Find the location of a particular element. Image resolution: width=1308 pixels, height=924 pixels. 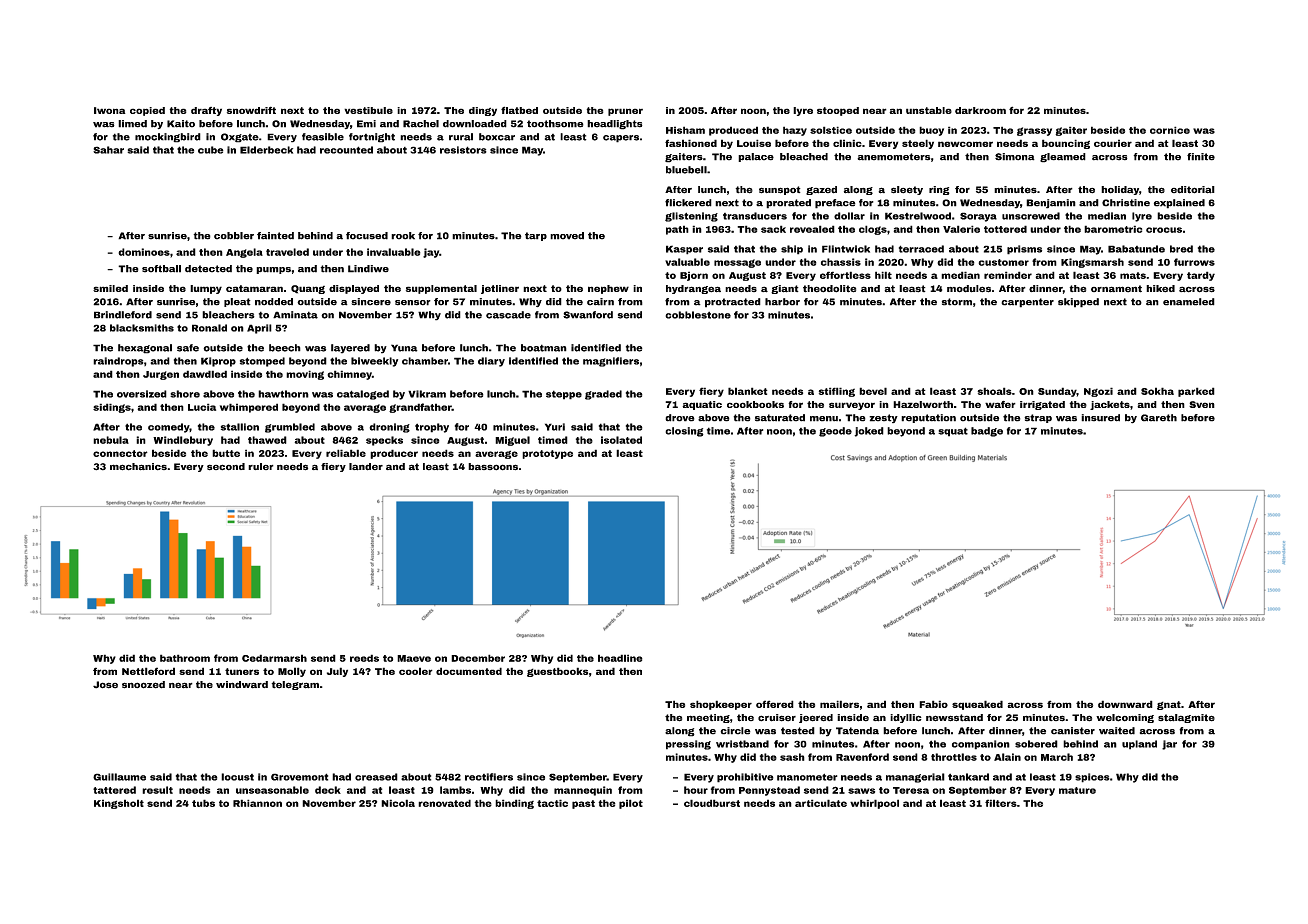

unstable is located at coordinates (929, 110).
